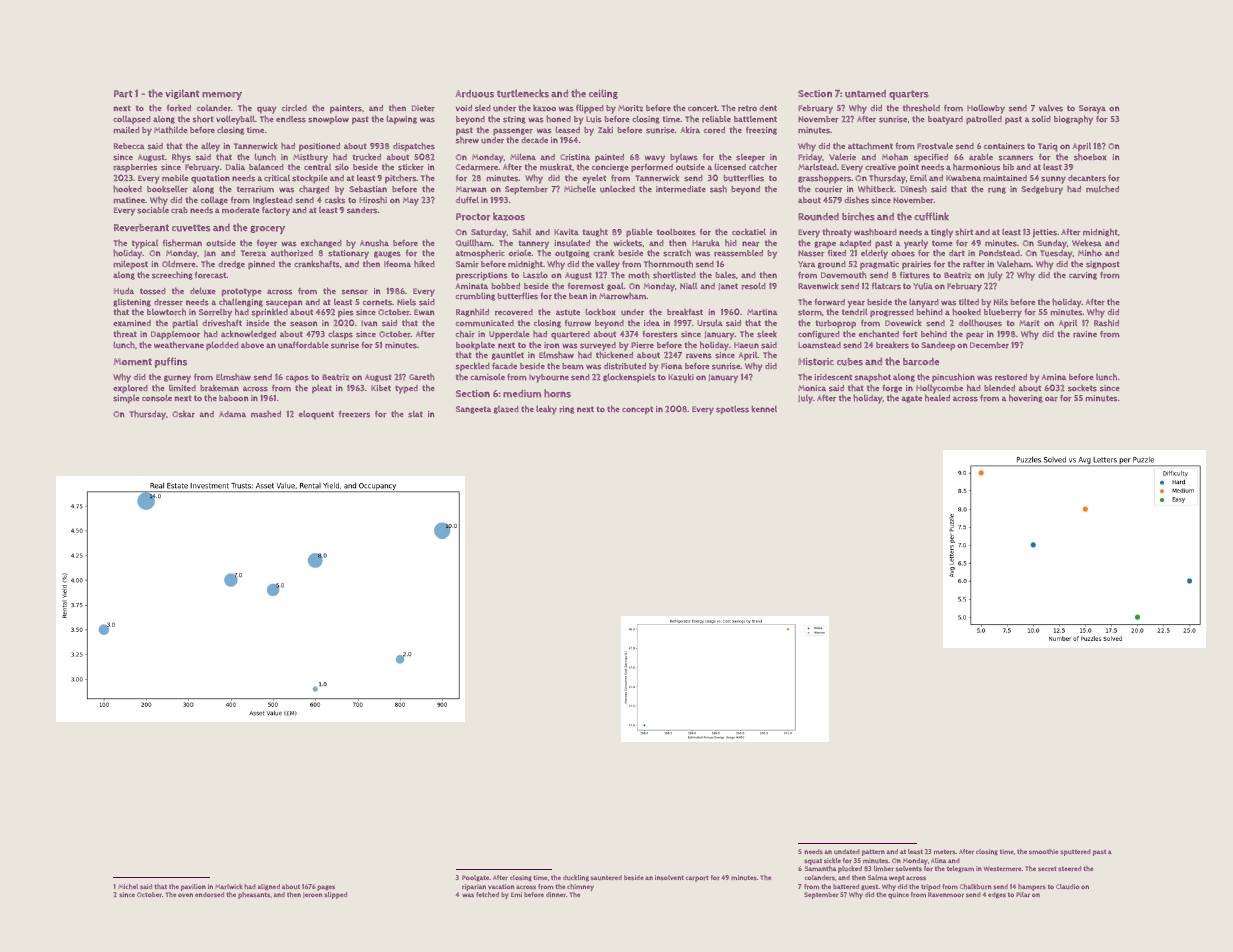 The height and width of the screenshot is (952, 1233). I want to click on quarters, so click(909, 95).
